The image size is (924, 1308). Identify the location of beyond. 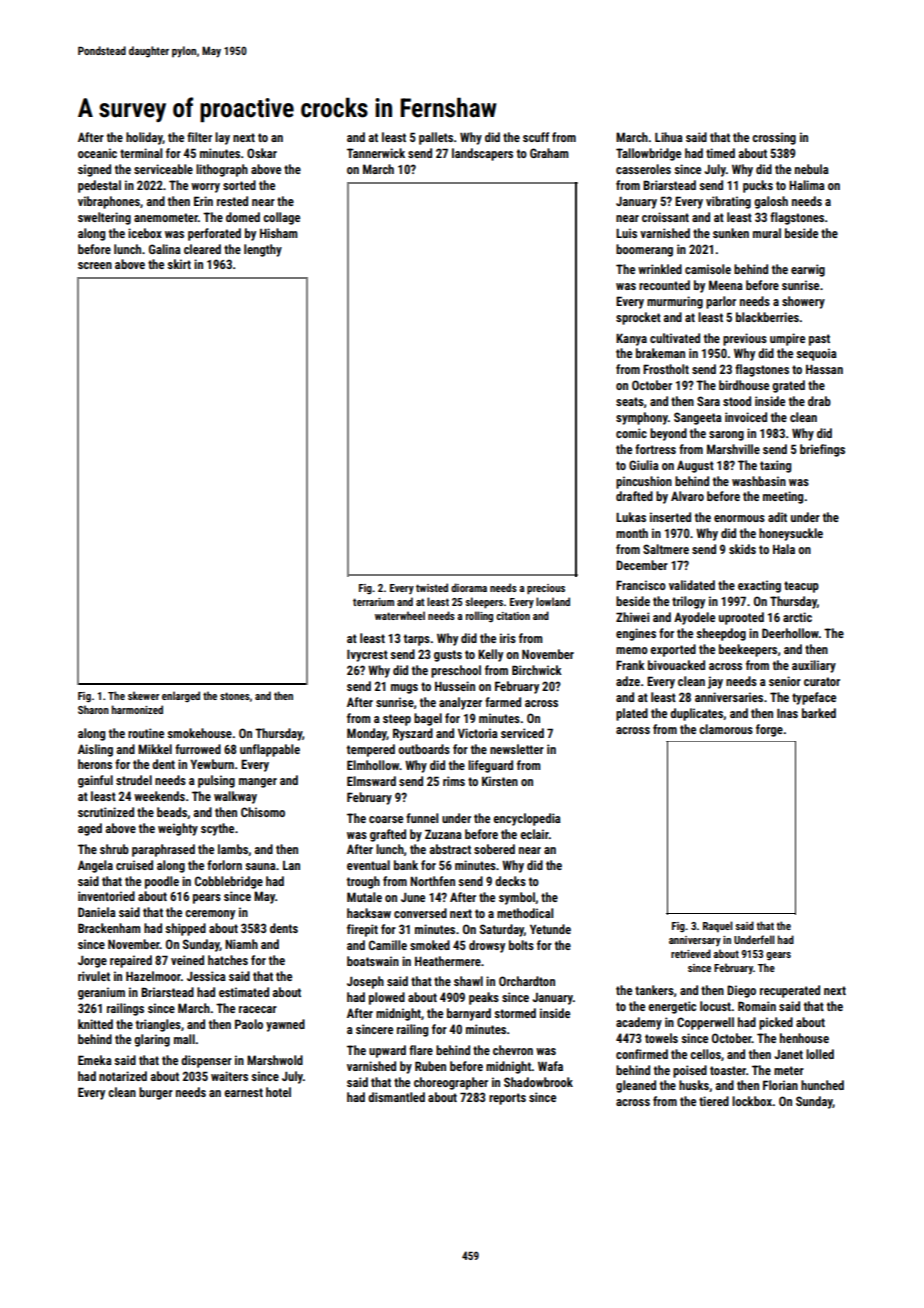
(668, 434).
